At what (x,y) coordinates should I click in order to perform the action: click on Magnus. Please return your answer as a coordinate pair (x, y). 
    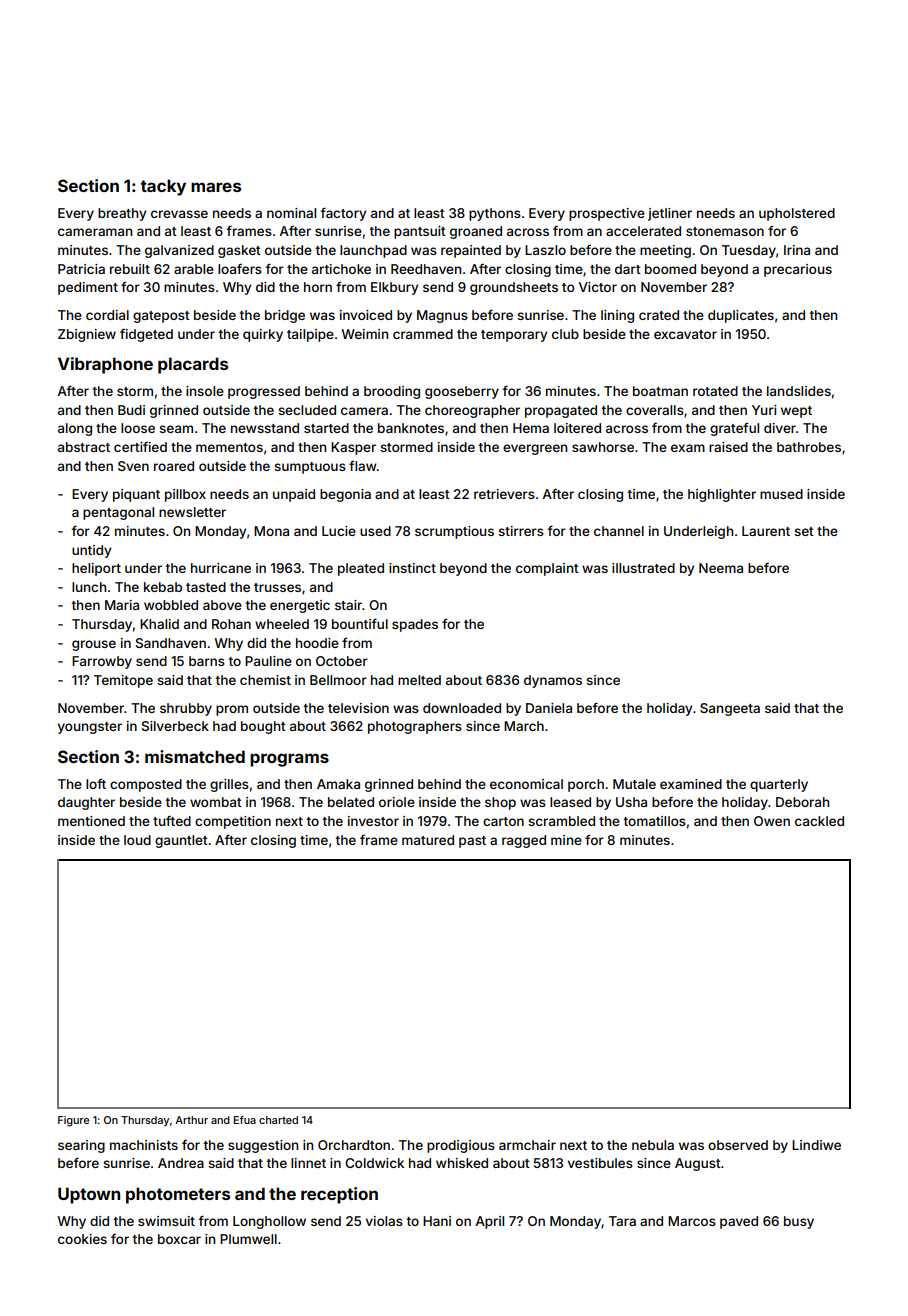
    Looking at the image, I should click on (442, 316).
